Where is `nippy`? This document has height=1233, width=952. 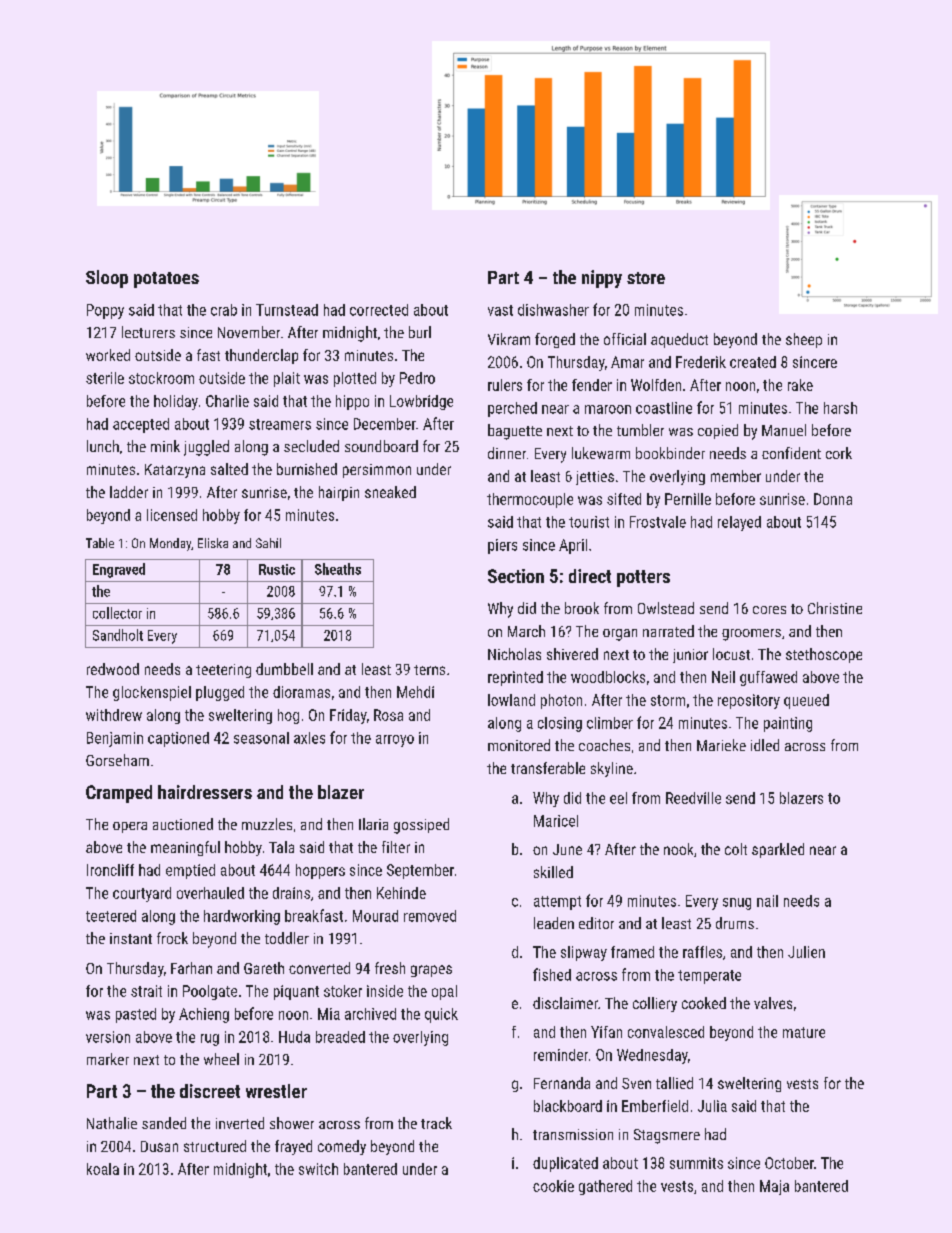 nippy is located at coordinates (602, 279).
